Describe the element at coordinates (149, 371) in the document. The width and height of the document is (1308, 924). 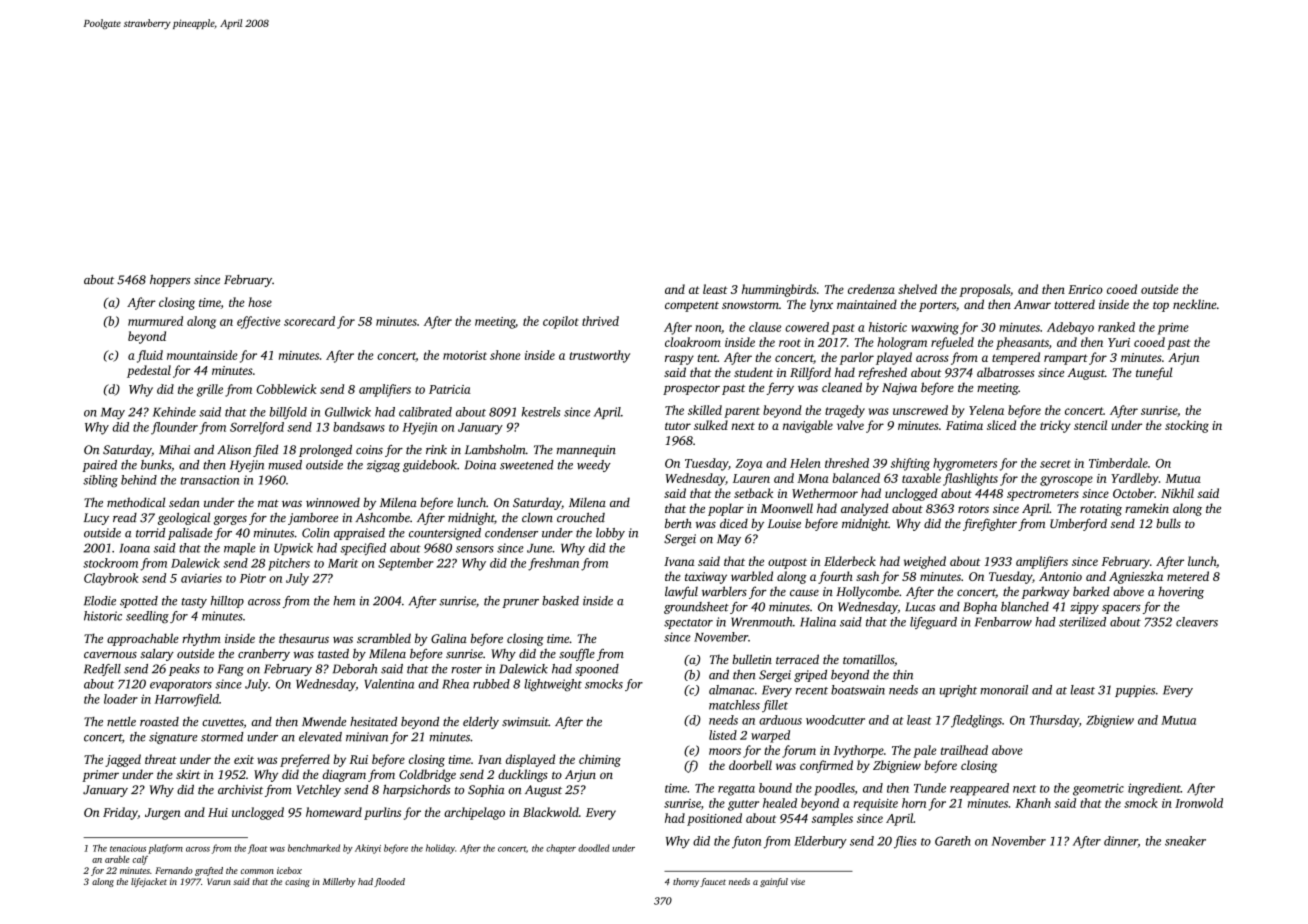
I see `pedestal` at that location.
